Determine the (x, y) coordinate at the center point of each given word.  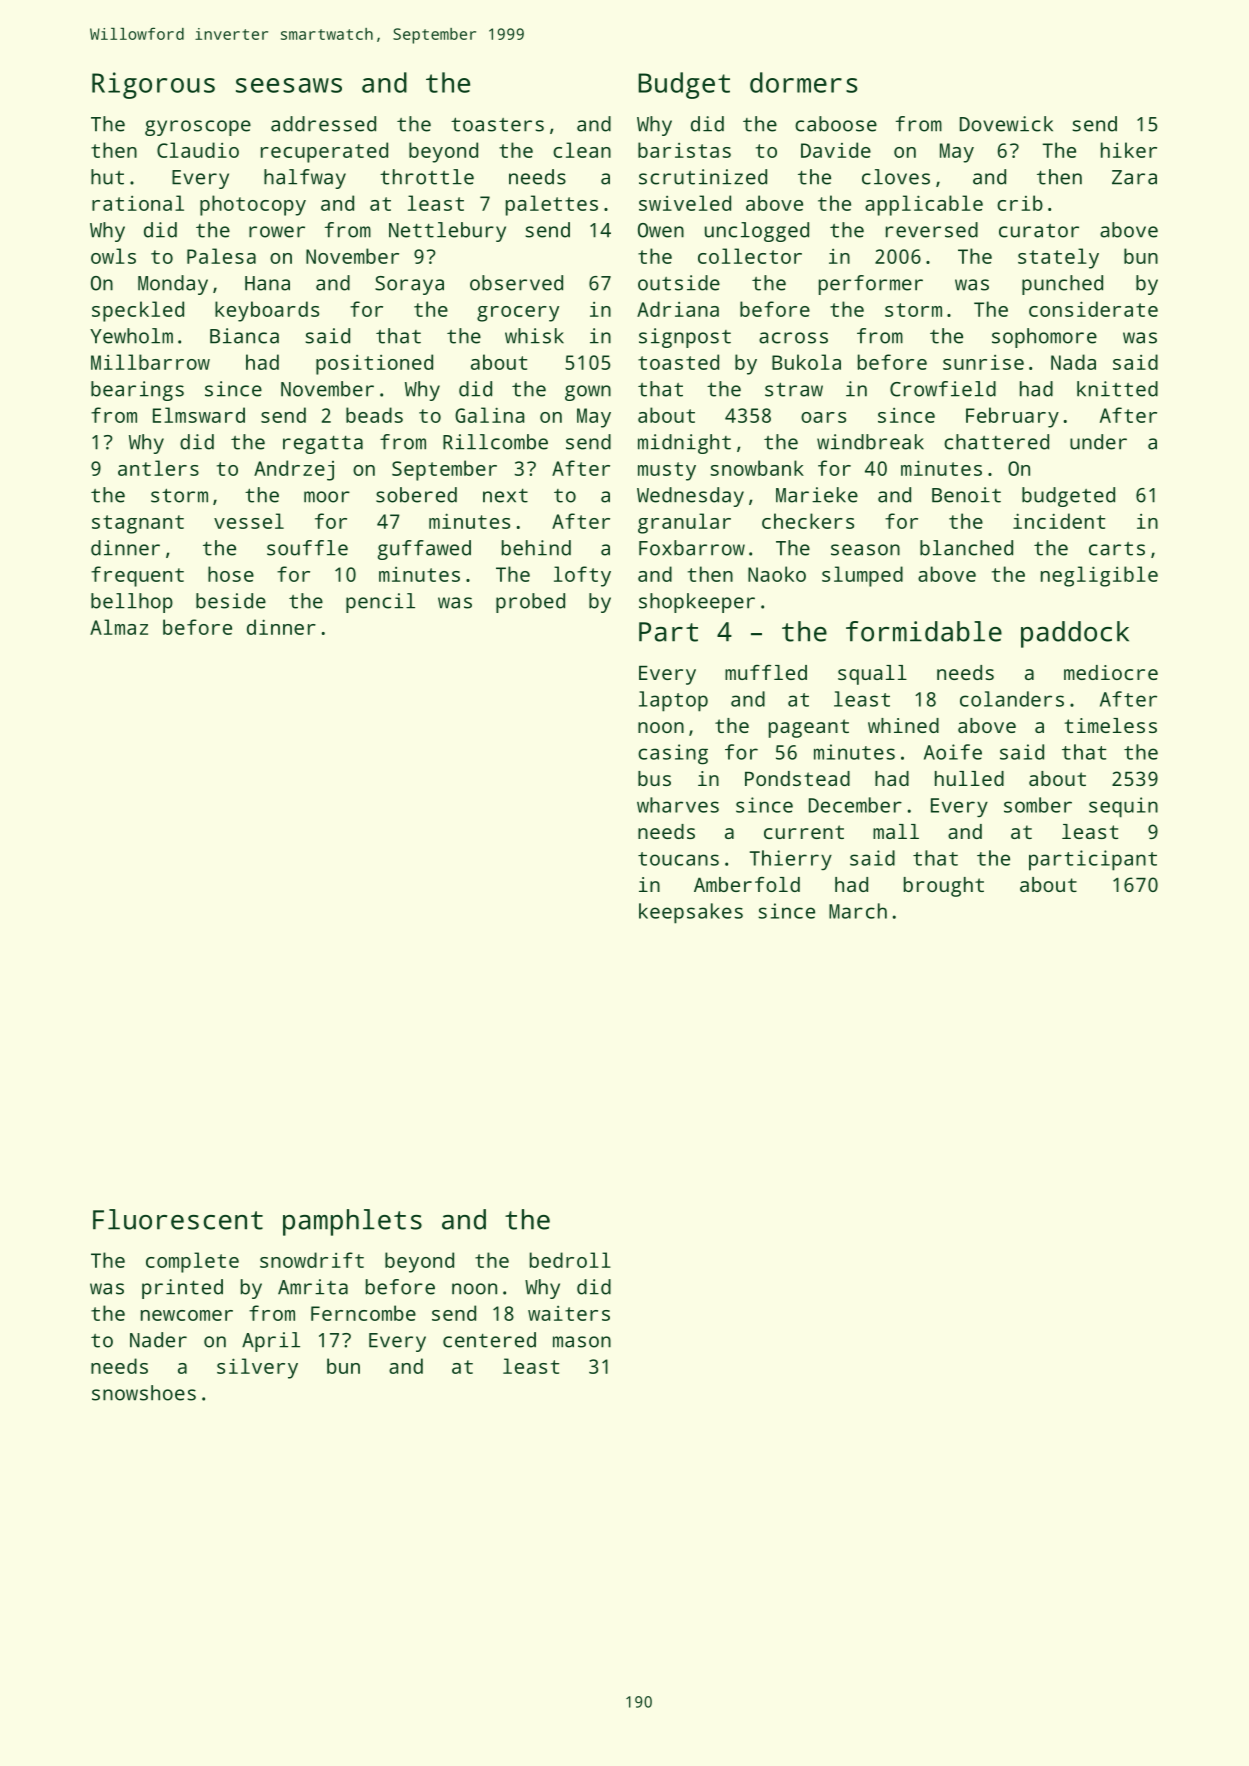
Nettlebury (447, 232)
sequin (1123, 807)
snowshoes (144, 1393)
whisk (534, 336)
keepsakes (691, 913)
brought (944, 887)
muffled (766, 672)
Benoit (966, 495)
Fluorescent (178, 1219)
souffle (307, 548)
